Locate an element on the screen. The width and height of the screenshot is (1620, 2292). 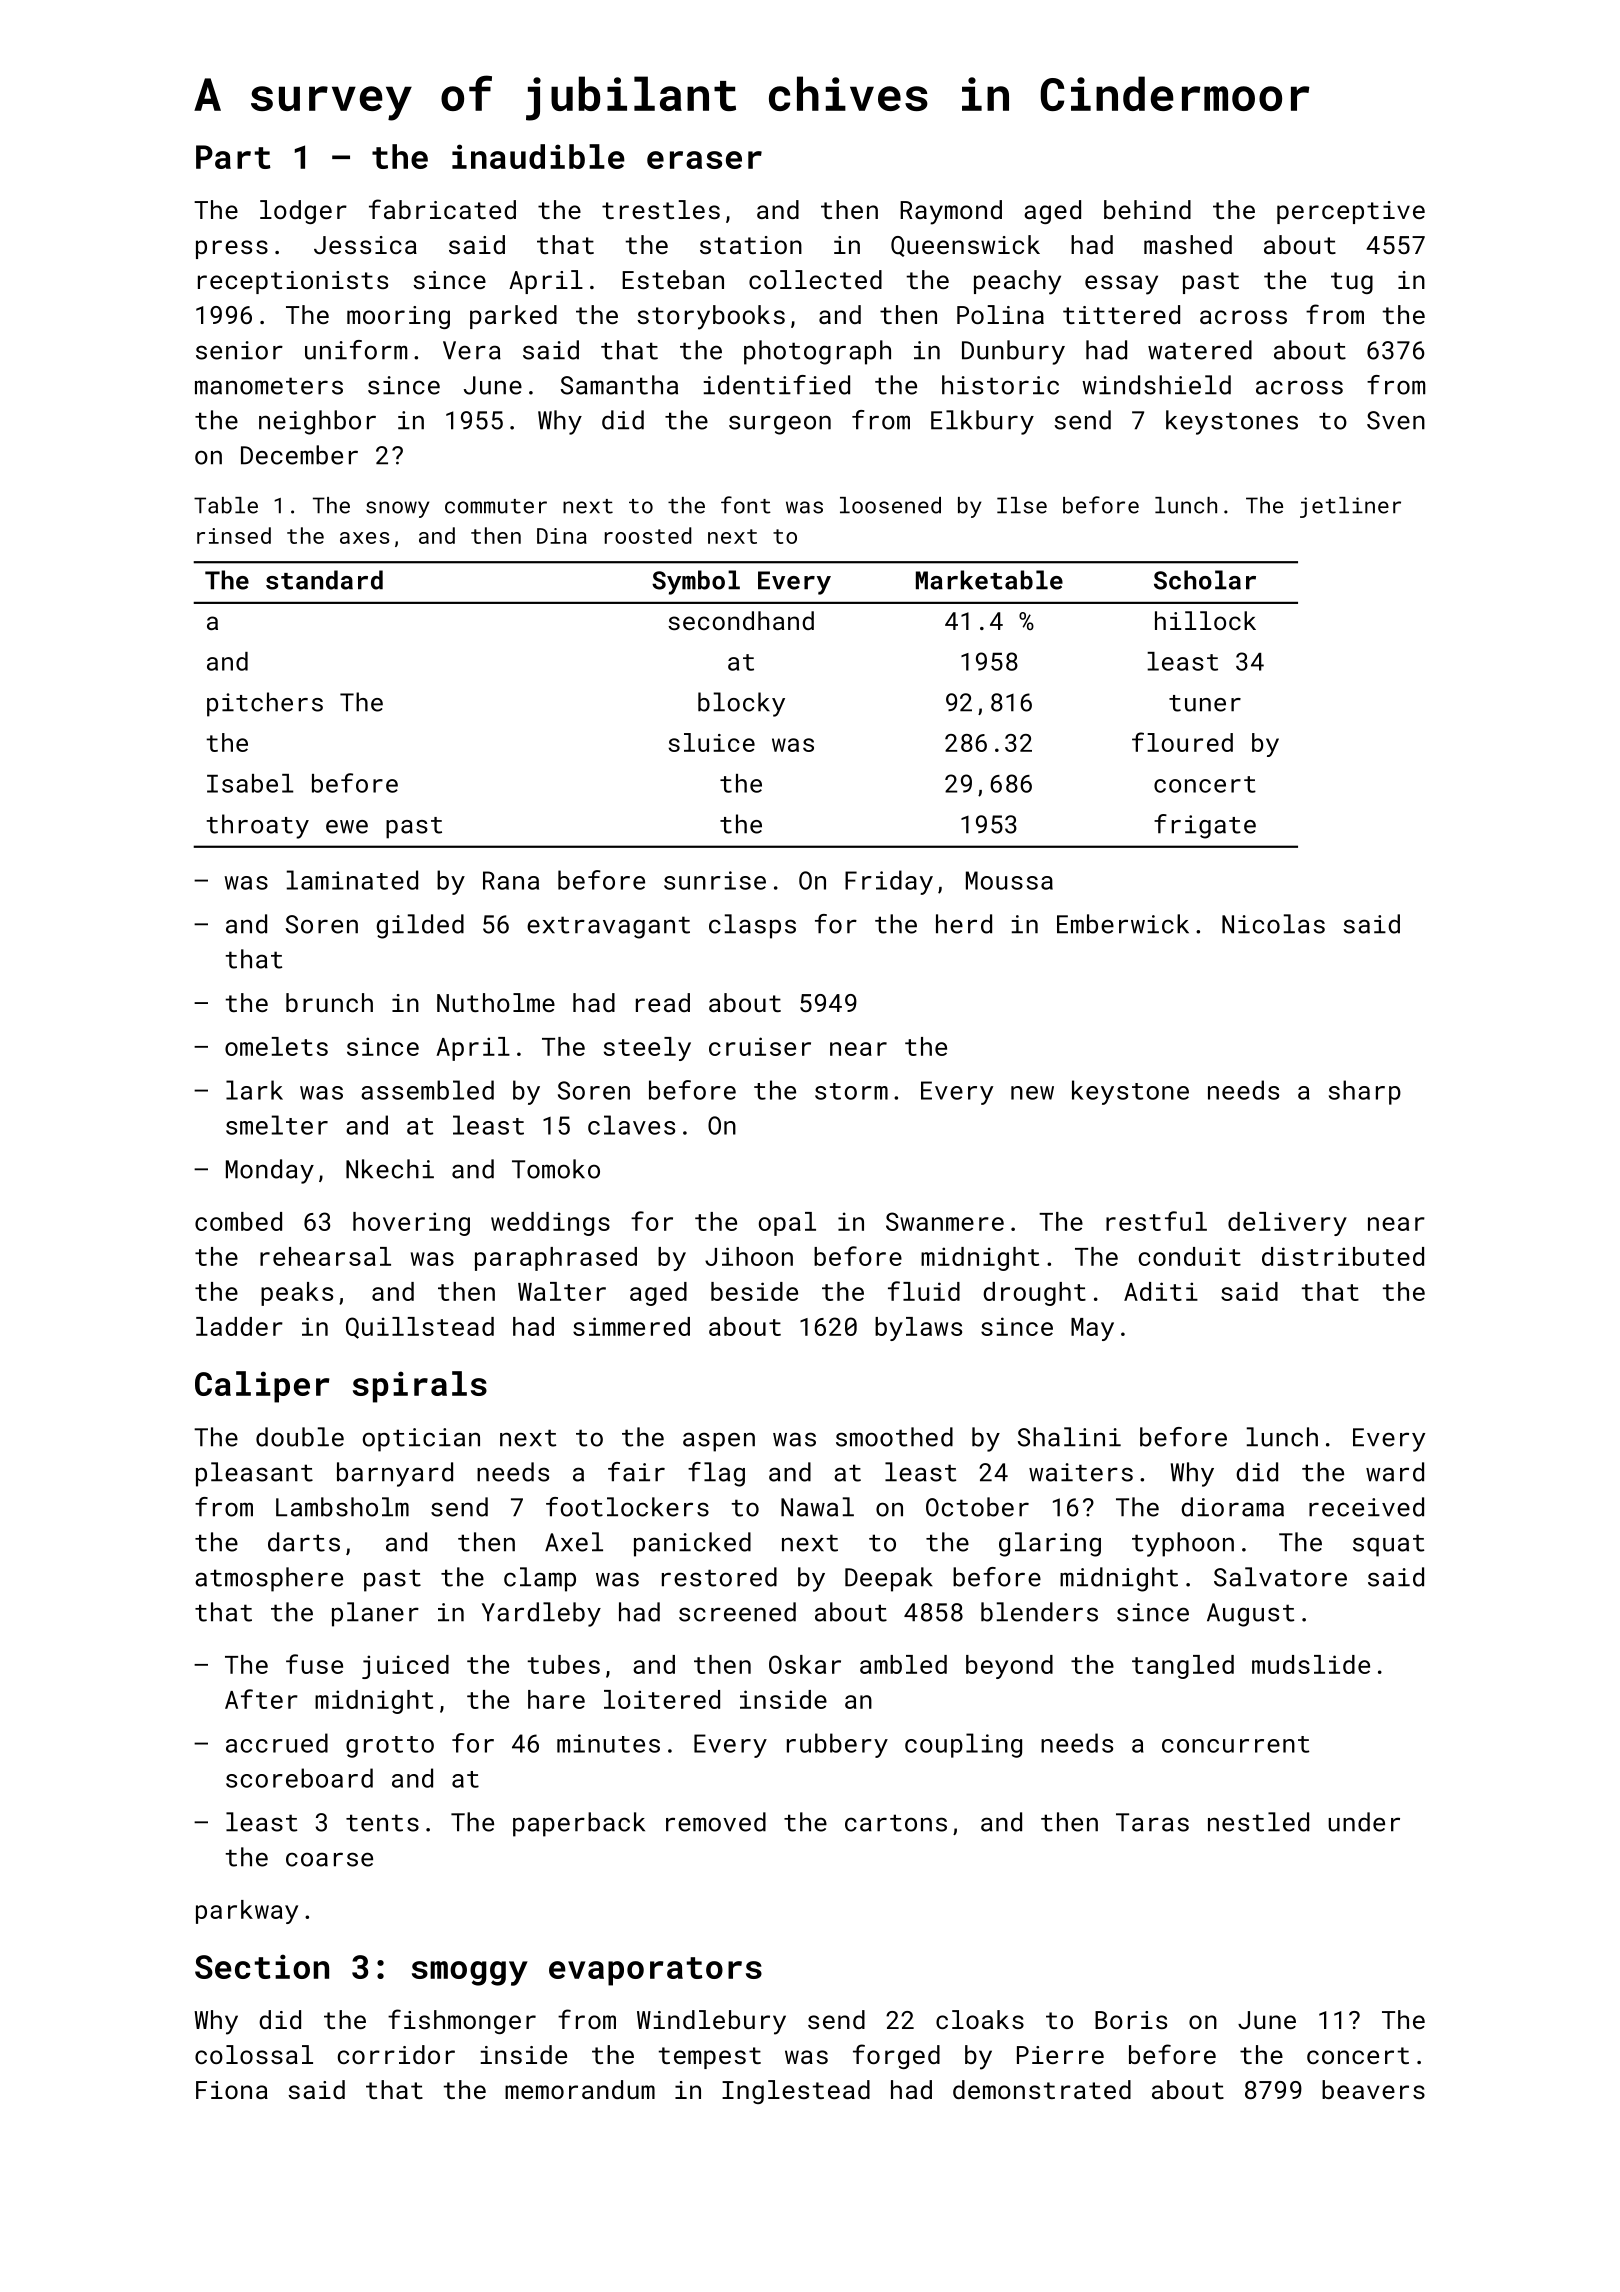
Part is located at coordinates (233, 157).
